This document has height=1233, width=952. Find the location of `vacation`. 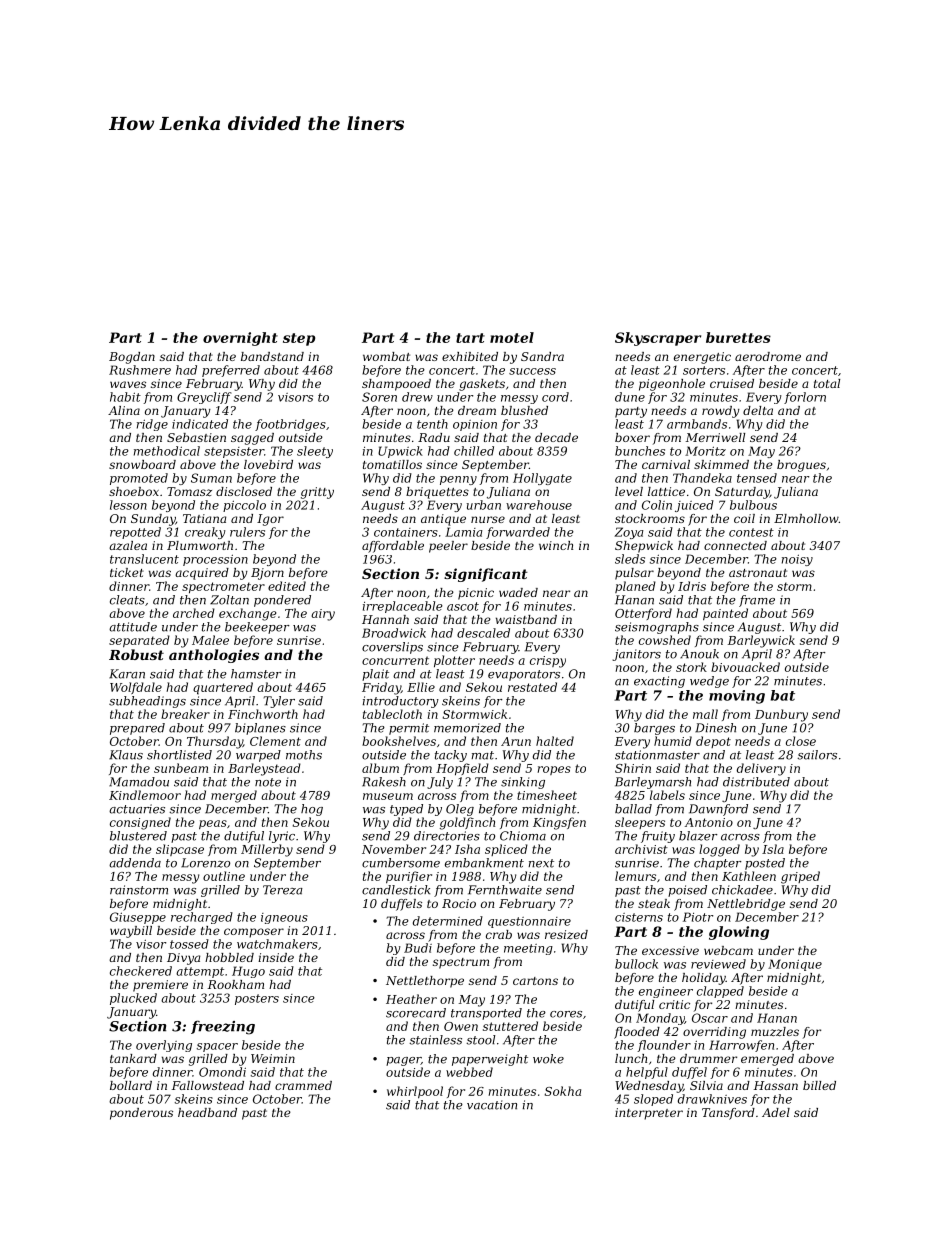

vacation is located at coordinates (492, 1105).
